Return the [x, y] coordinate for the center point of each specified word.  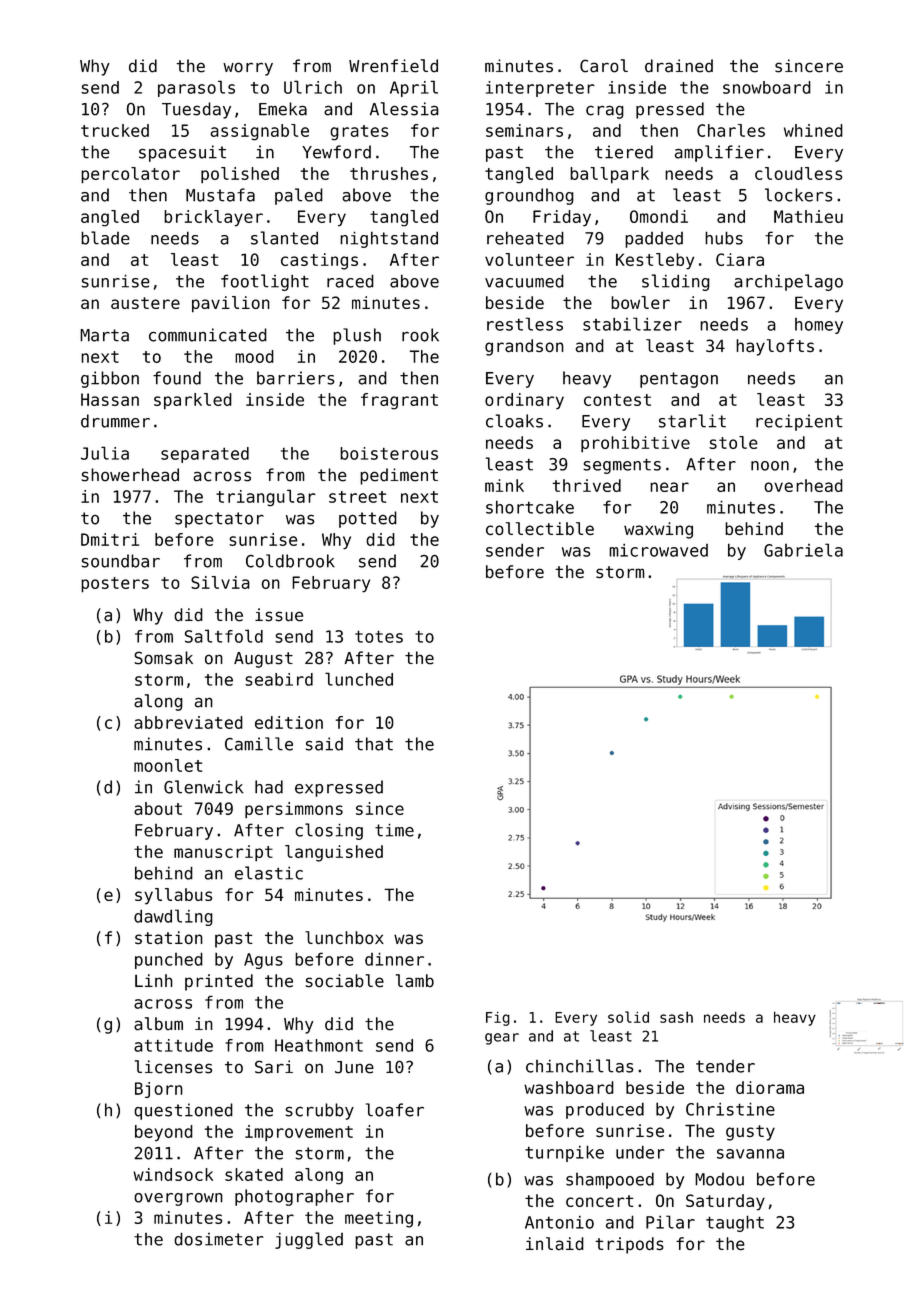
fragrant [399, 401]
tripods [629, 1245]
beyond [164, 1133]
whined [813, 130]
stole [733, 442]
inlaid [555, 1243]
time [394, 830]
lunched [359, 679]
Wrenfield [393, 66]
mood [254, 356]
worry [248, 69]
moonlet [168, 765]
